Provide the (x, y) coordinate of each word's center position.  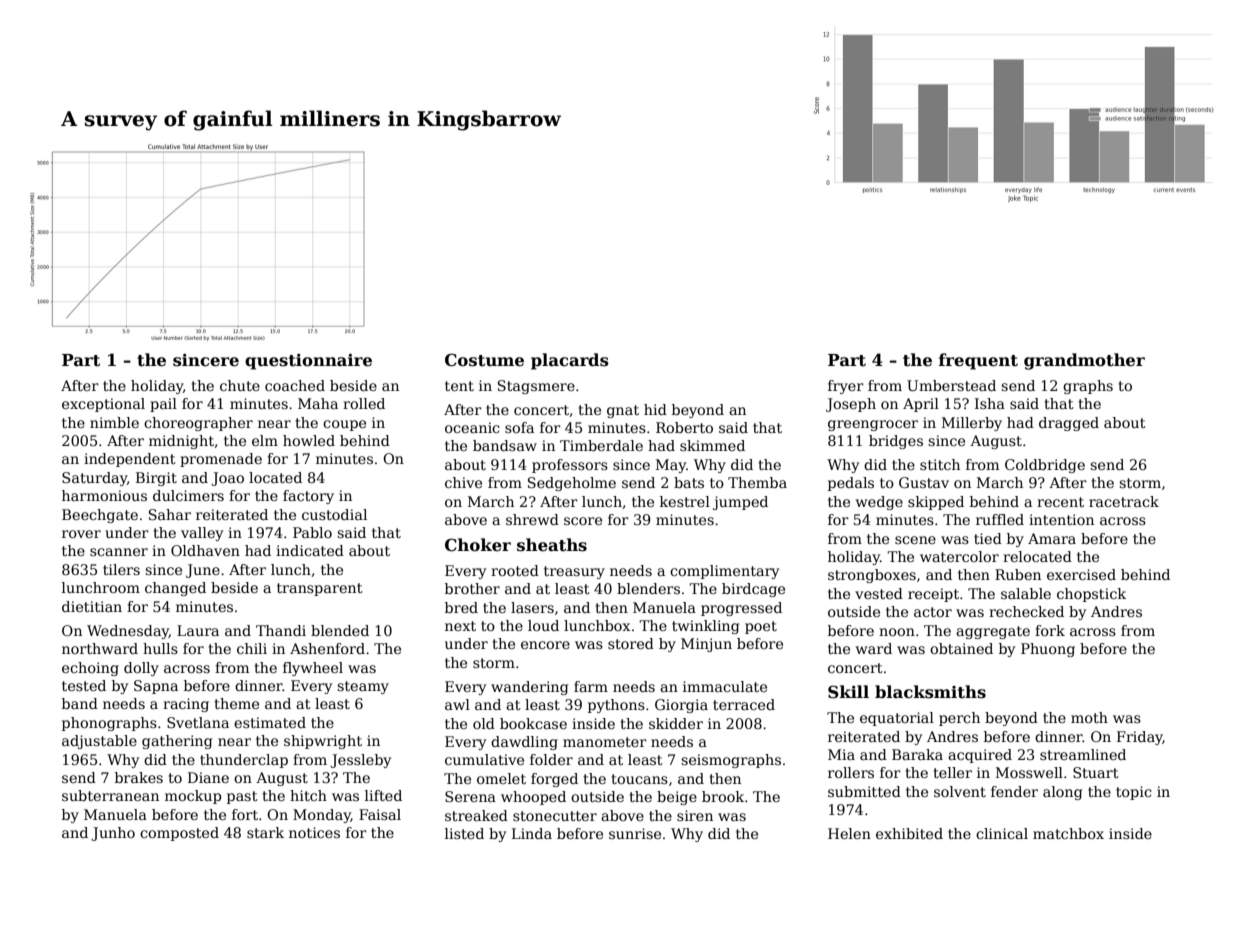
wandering (529, 688)
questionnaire (308, 362)
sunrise (635, 833)
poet (761, 627)
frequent (978, 361)
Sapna (156, 687)
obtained (961, 648)
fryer (846, 387)
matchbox (1068, 833)
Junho (113, 834)
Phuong (1048, 650)
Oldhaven (205, 550)
